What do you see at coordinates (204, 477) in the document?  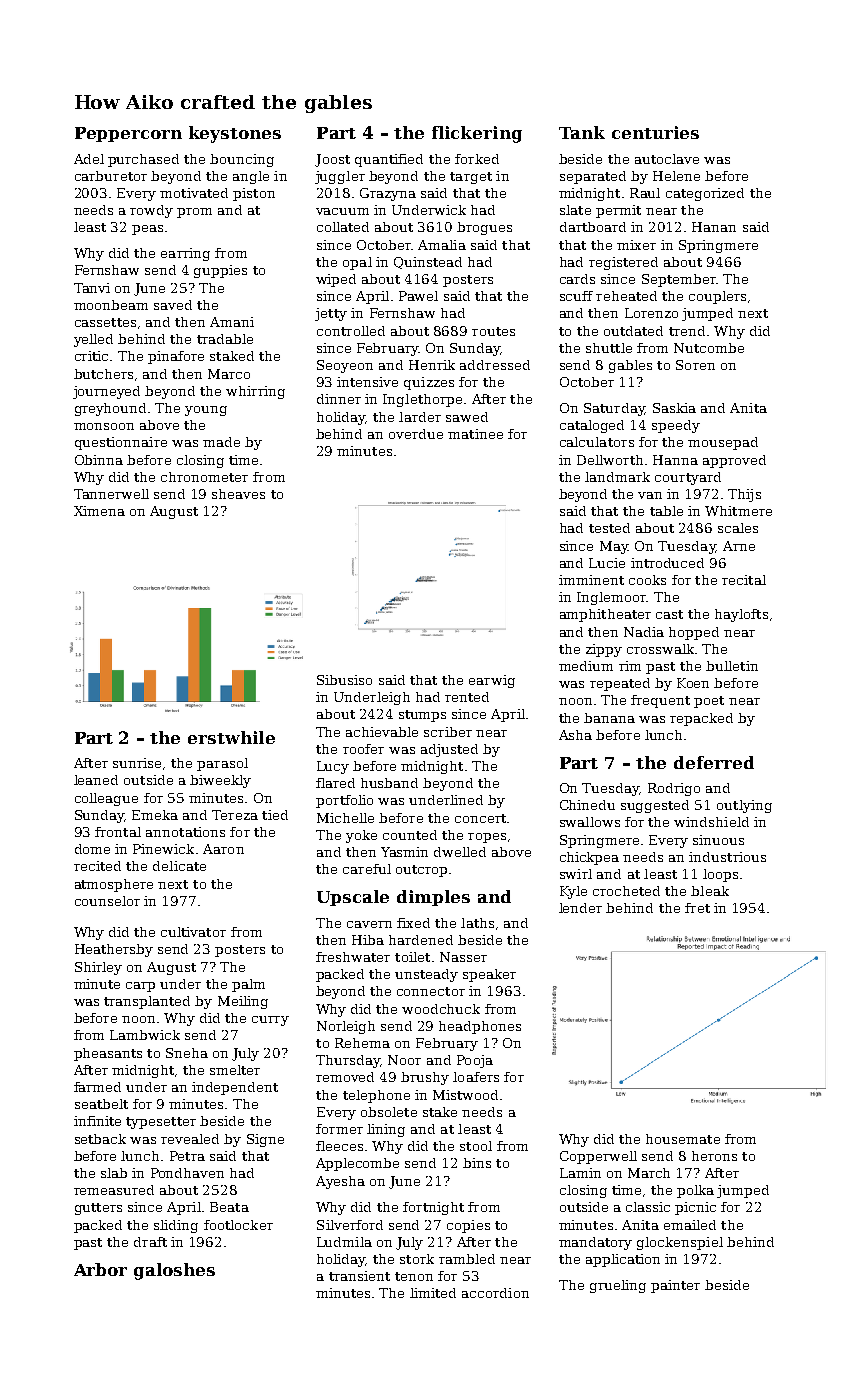 I see `chronometer` at bounding box center [204, 477].
